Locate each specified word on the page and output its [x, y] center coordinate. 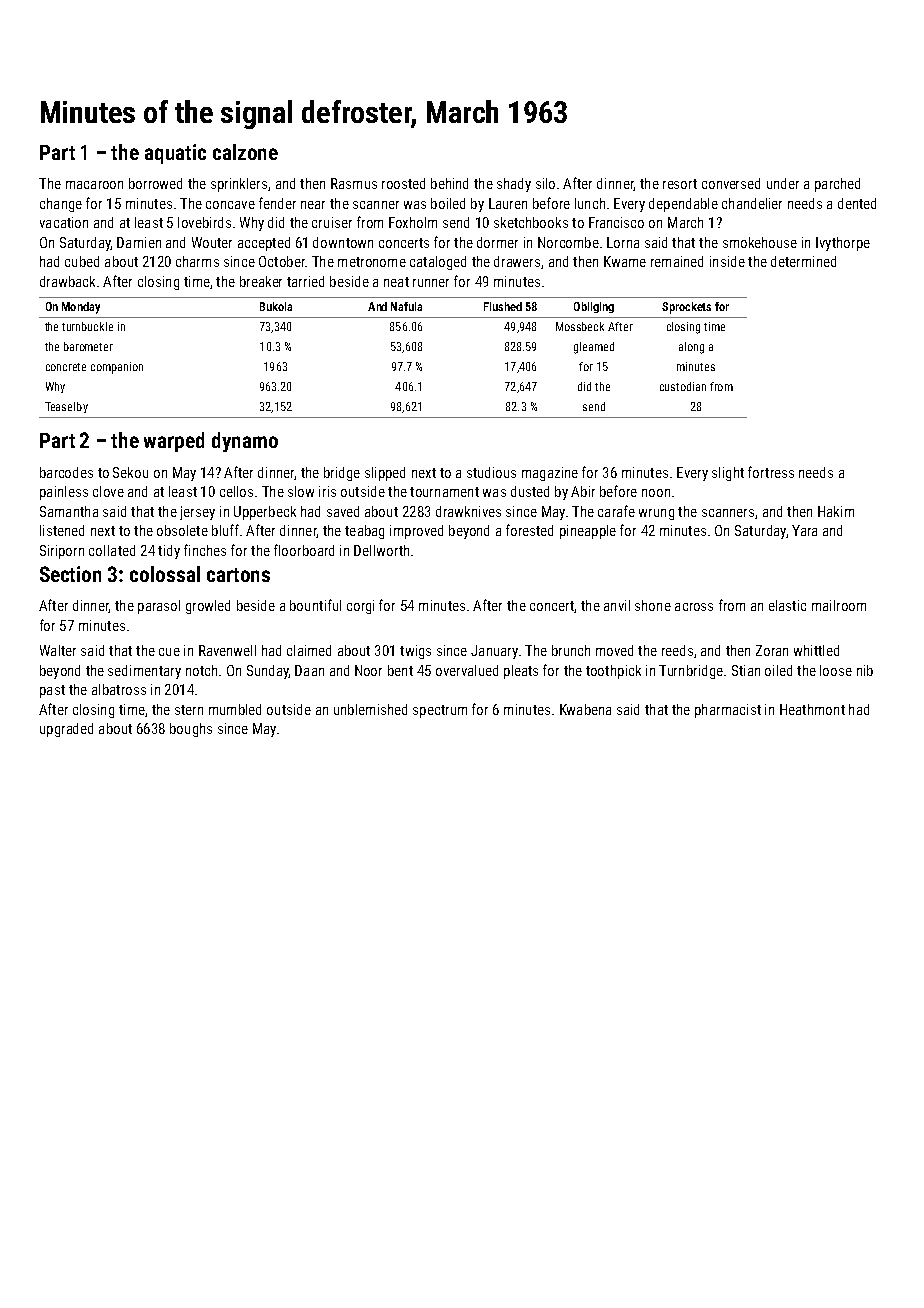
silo [545, 183]
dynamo [245, 442]
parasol [159, 607]
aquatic [175, 154]
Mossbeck [580, 326]
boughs [191, 730]
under [783, 183]
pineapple [588, 532]
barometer [88, 346]
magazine [550, 474]
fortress [771, 472]
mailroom [839, 605]
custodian [683, 386]
